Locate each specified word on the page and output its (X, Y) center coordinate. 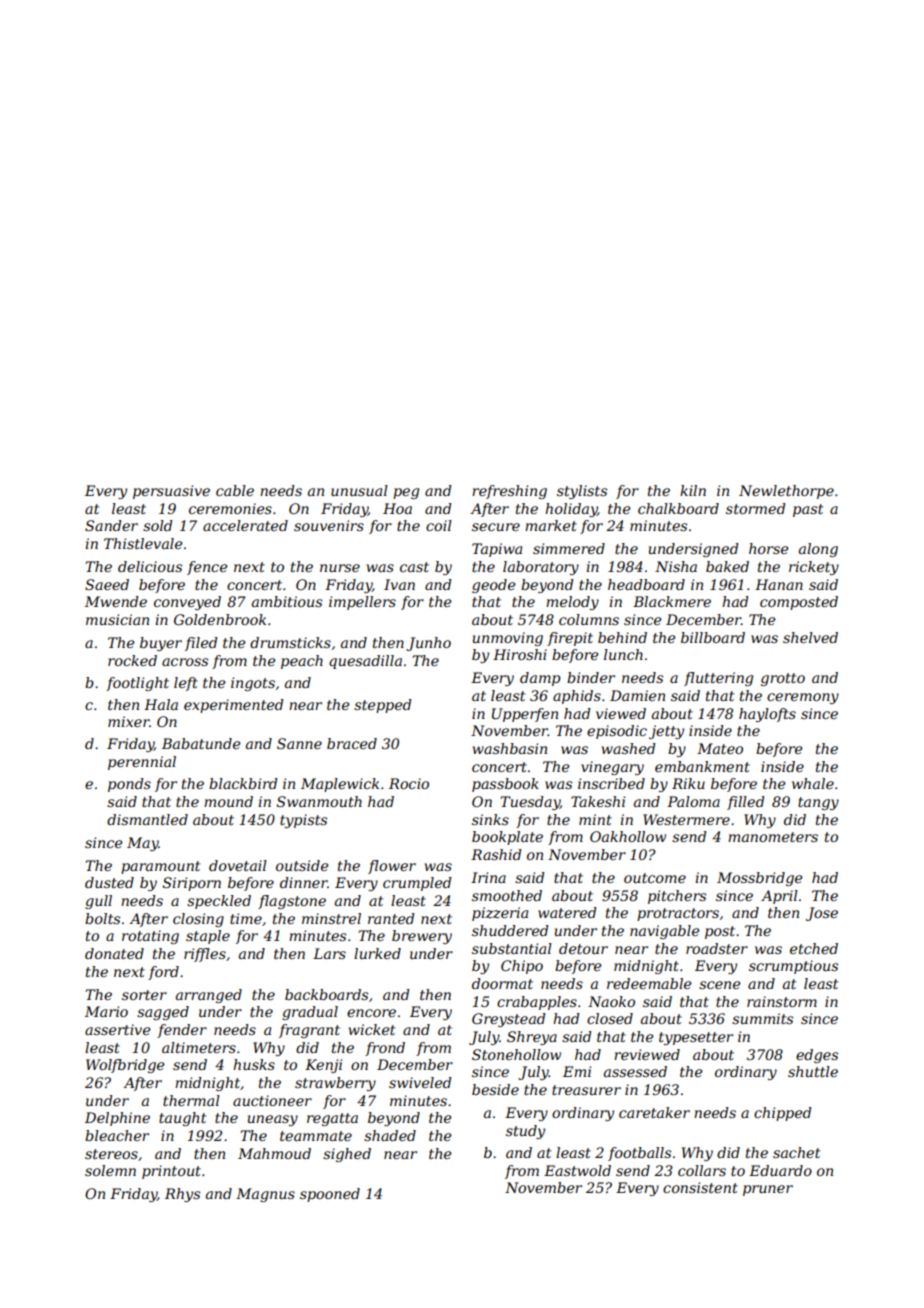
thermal (191, 1100)
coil (439, 525)
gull (98, 902)
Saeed (107, 584)
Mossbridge (760, 879)
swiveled (420, 1082)
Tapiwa (497, 550)
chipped (783, 1114)
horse (769, 548)
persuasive (171, 492)
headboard (646, 584)
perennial (142, 763)
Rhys (182, 1195)
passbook (505, 785)
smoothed (507, 895)
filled (746, 803)
